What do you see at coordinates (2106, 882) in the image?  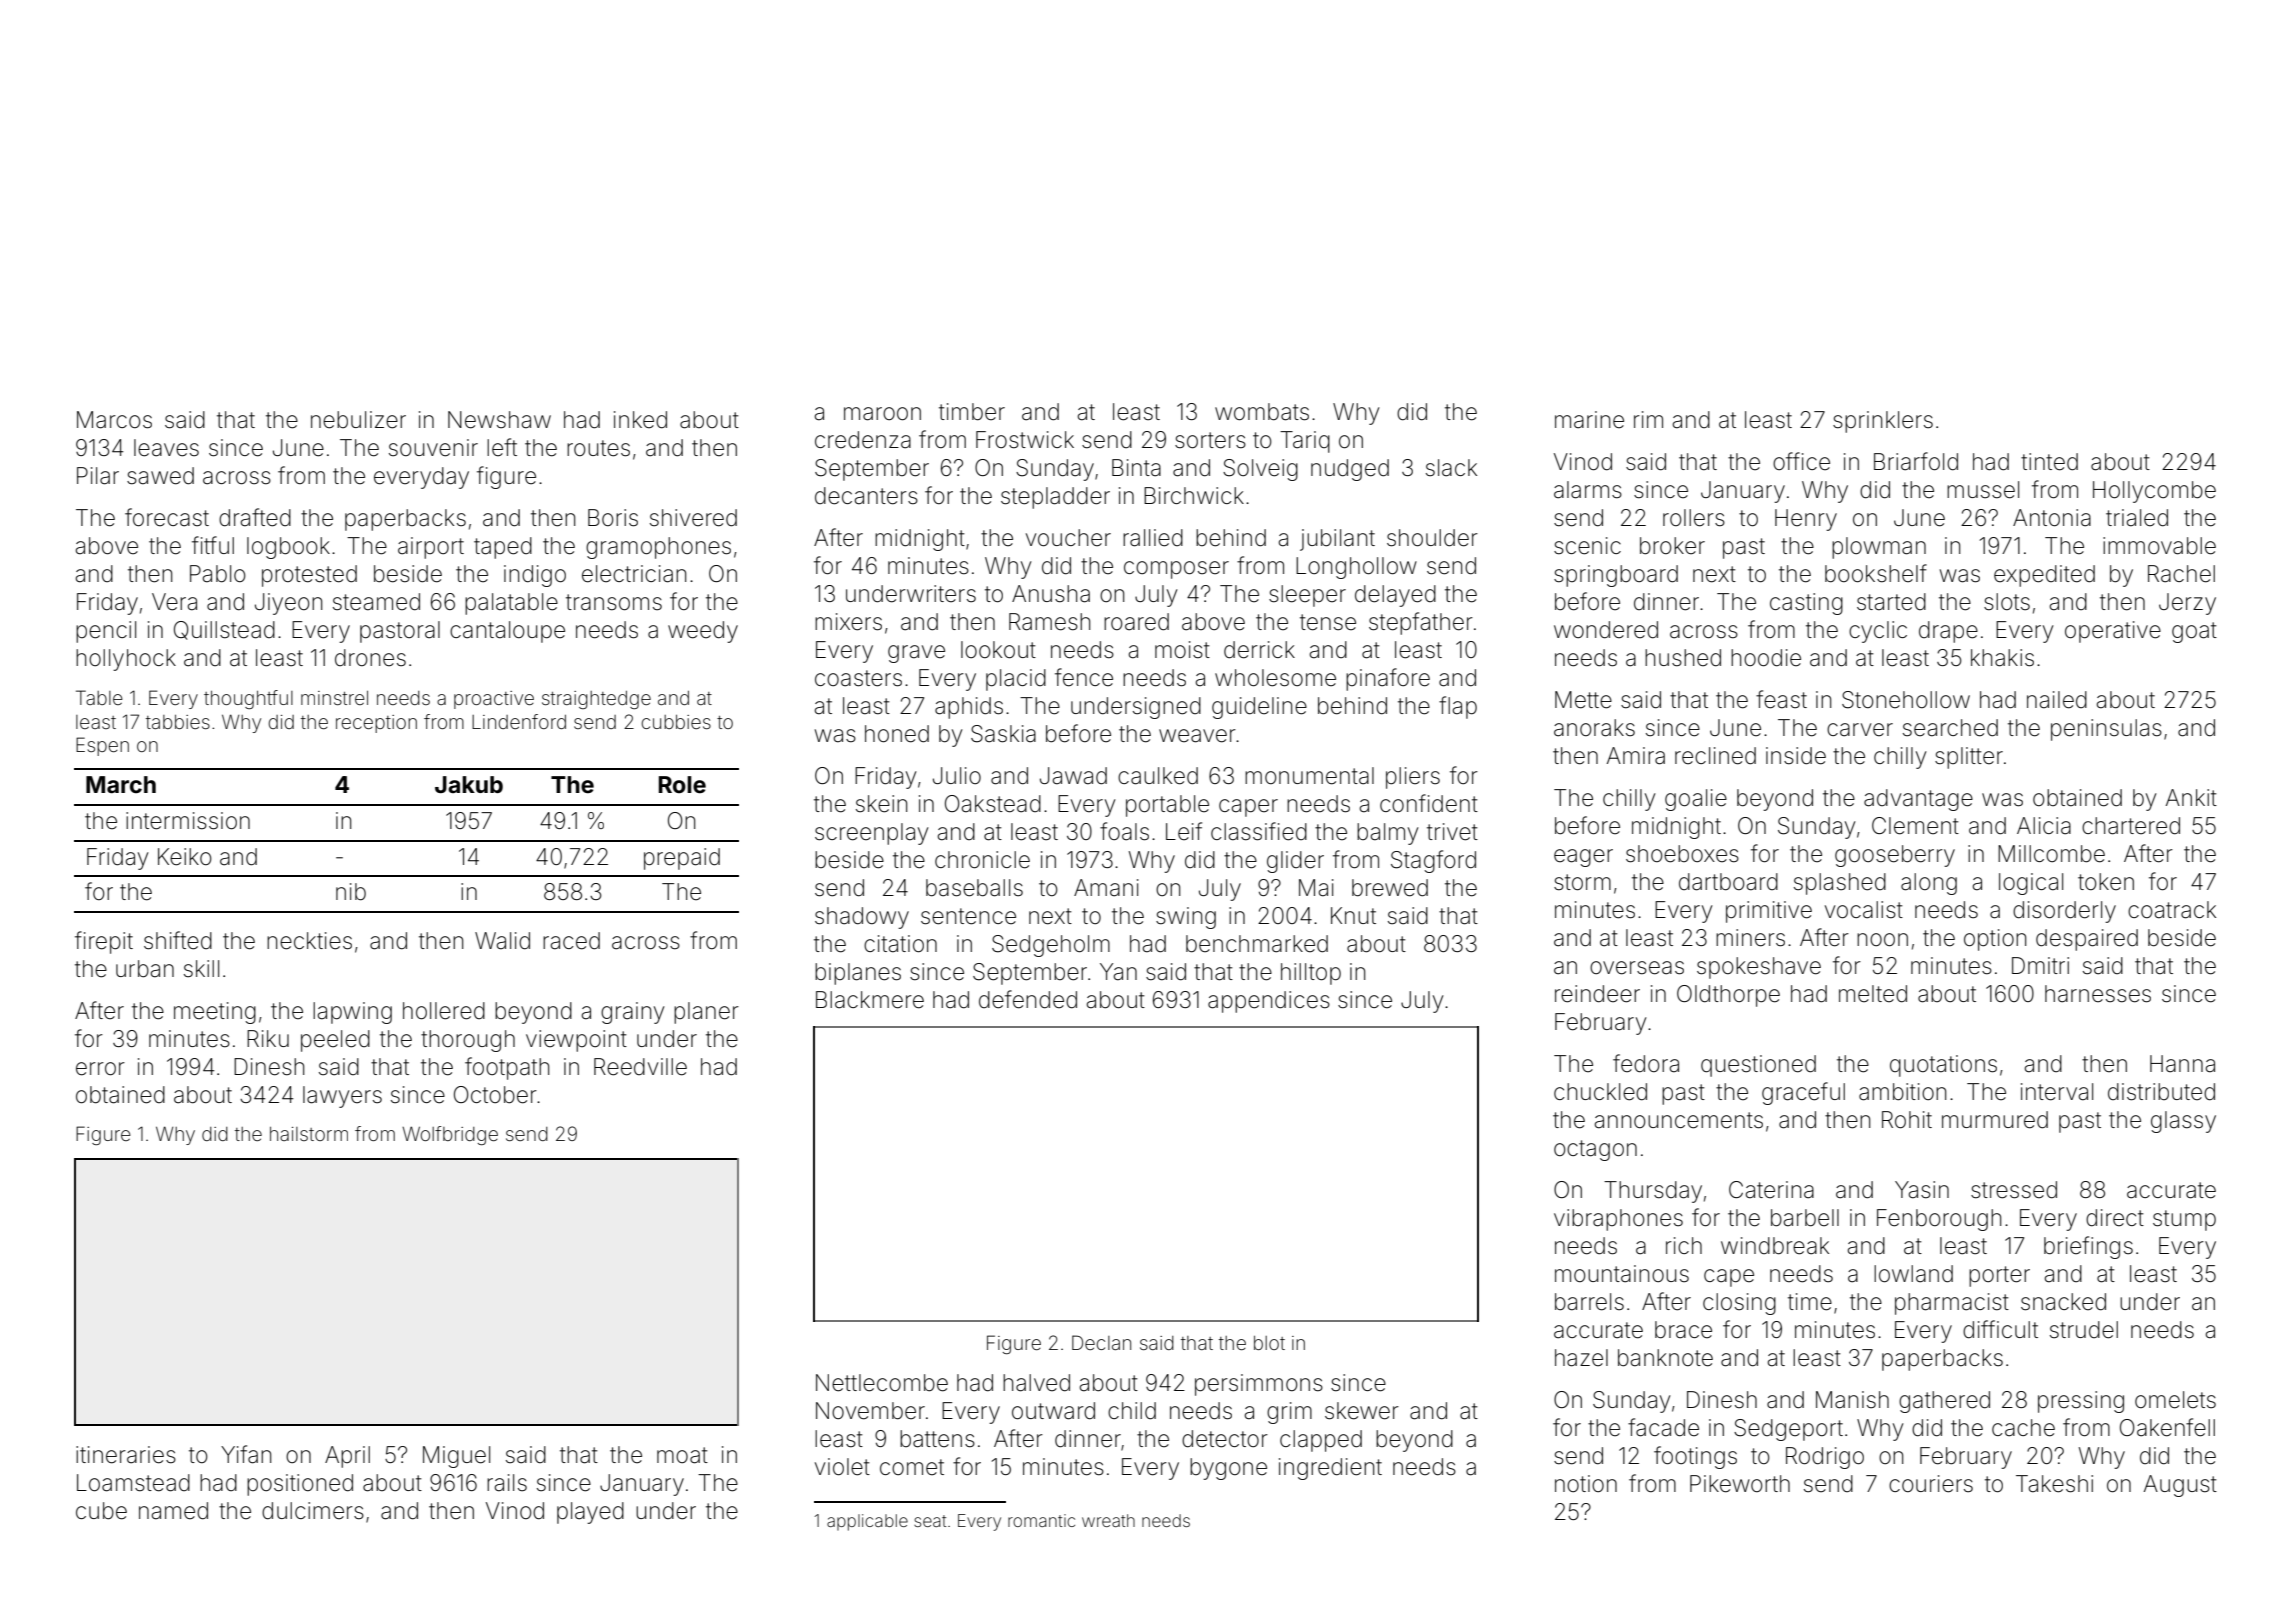 I see `token` at bounding box center [2106, 882].
